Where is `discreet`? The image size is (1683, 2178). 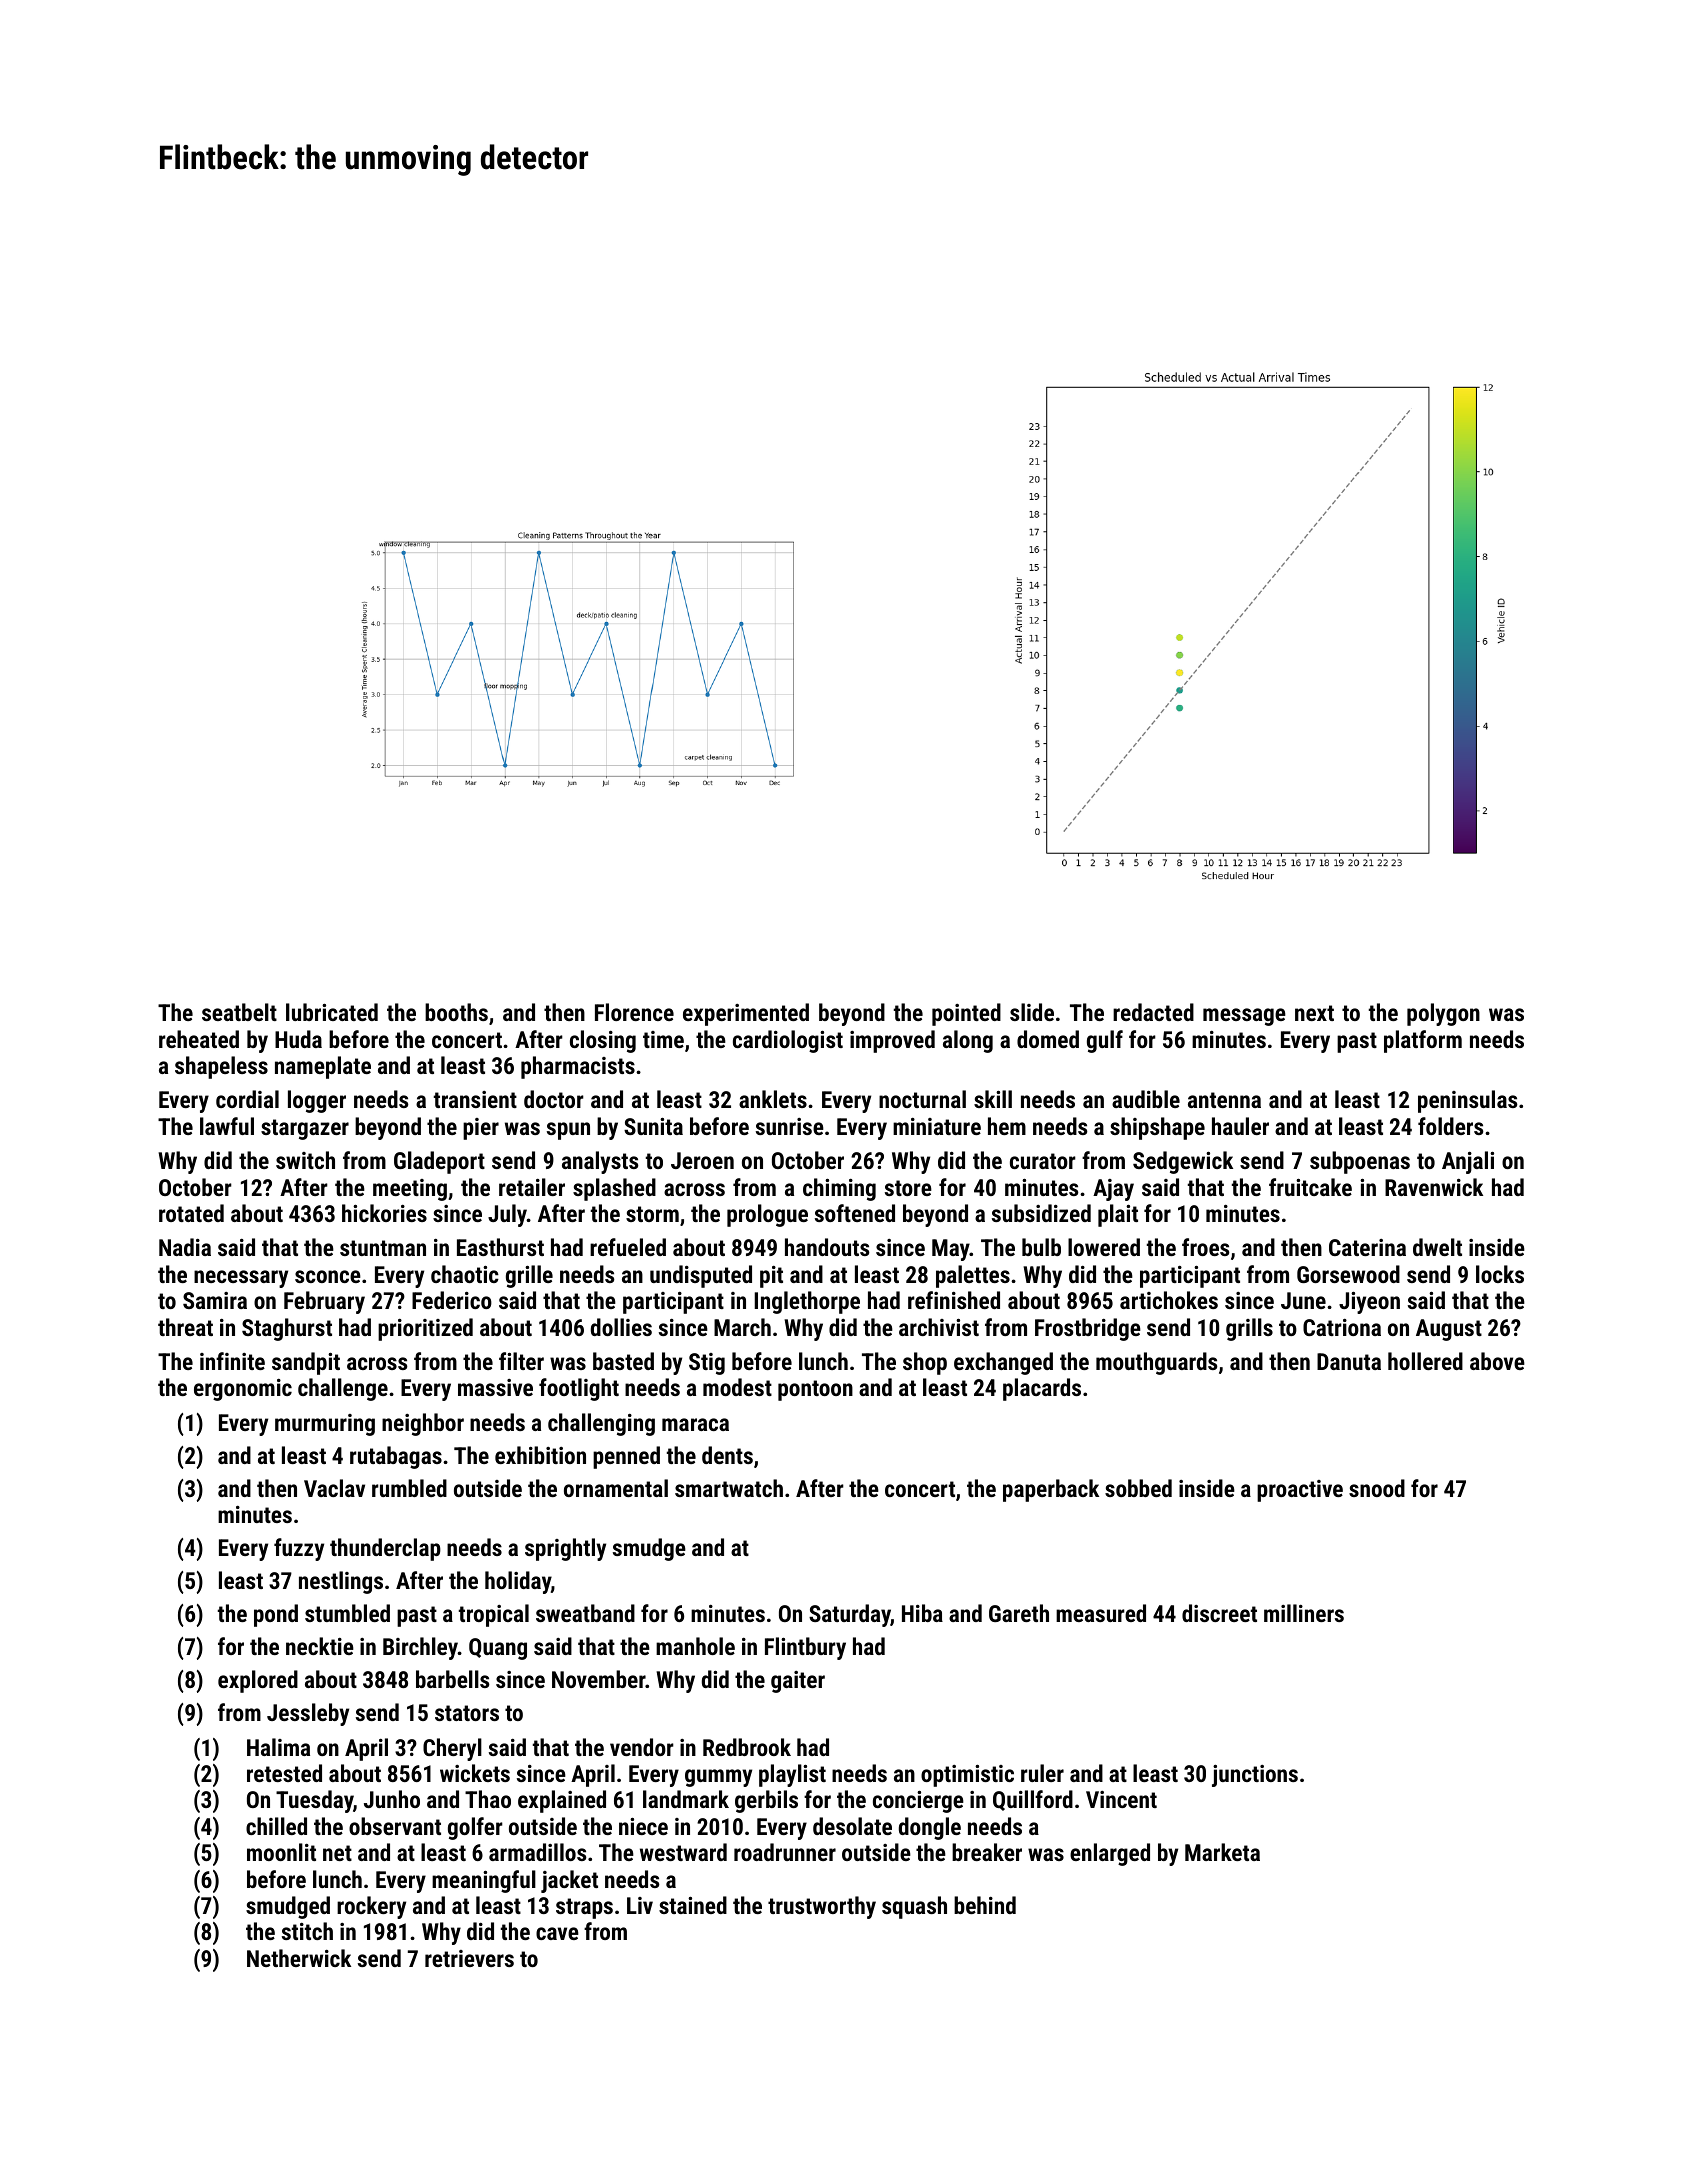
discreet is located at coordinates (1219, 1613).
